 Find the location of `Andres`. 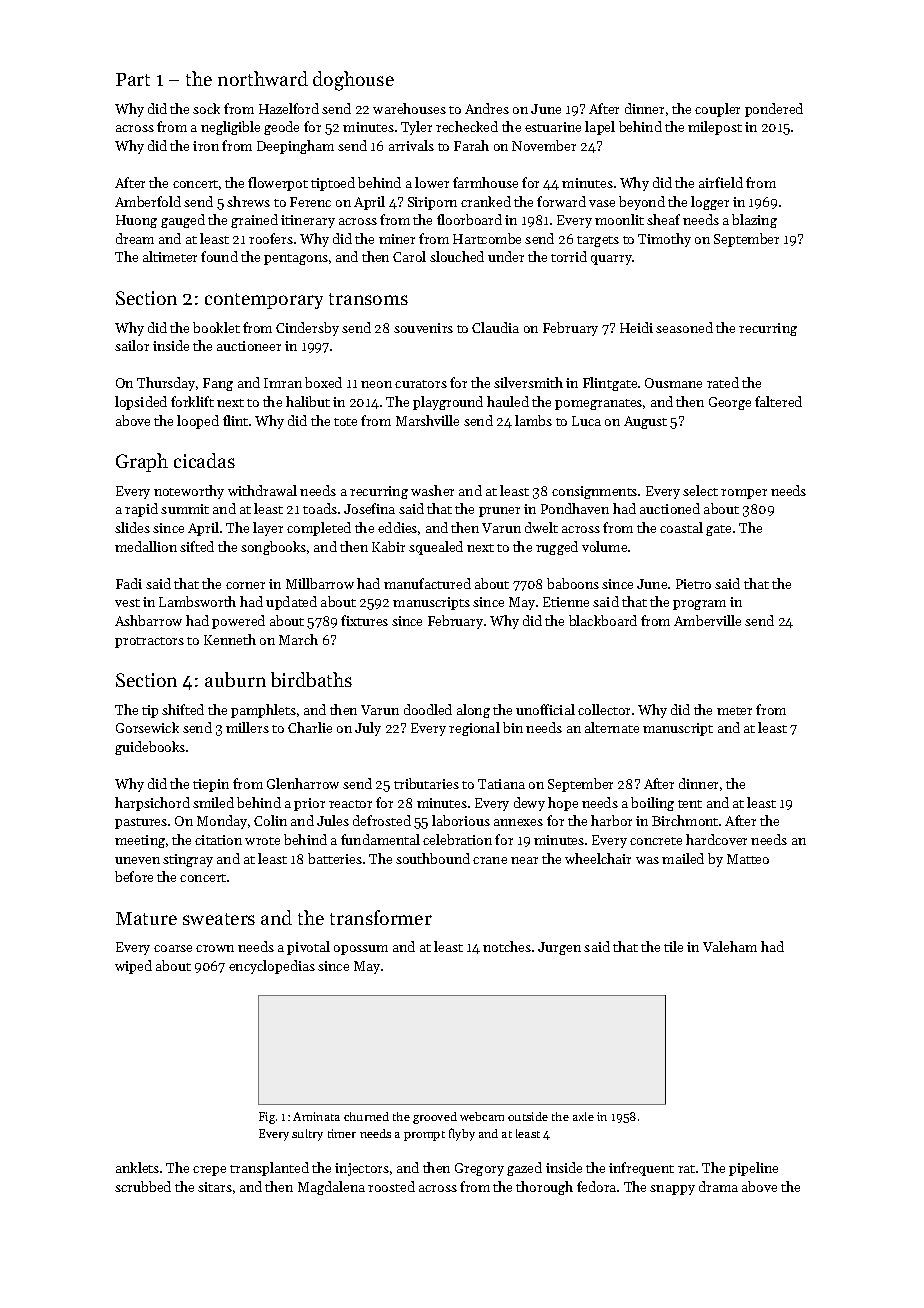

Andres is located at coordinates (487, 108).
